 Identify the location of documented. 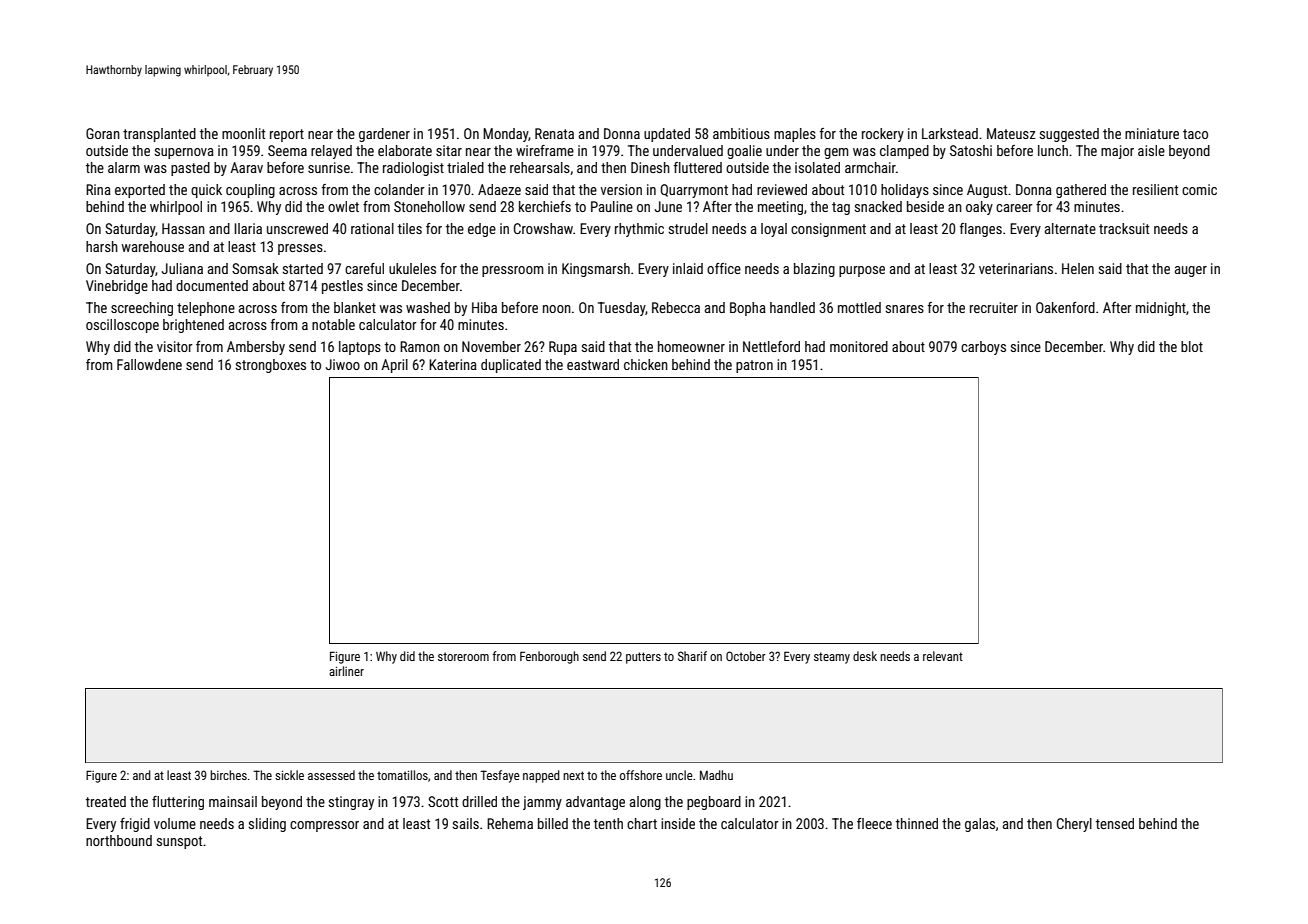
(212, 285).
